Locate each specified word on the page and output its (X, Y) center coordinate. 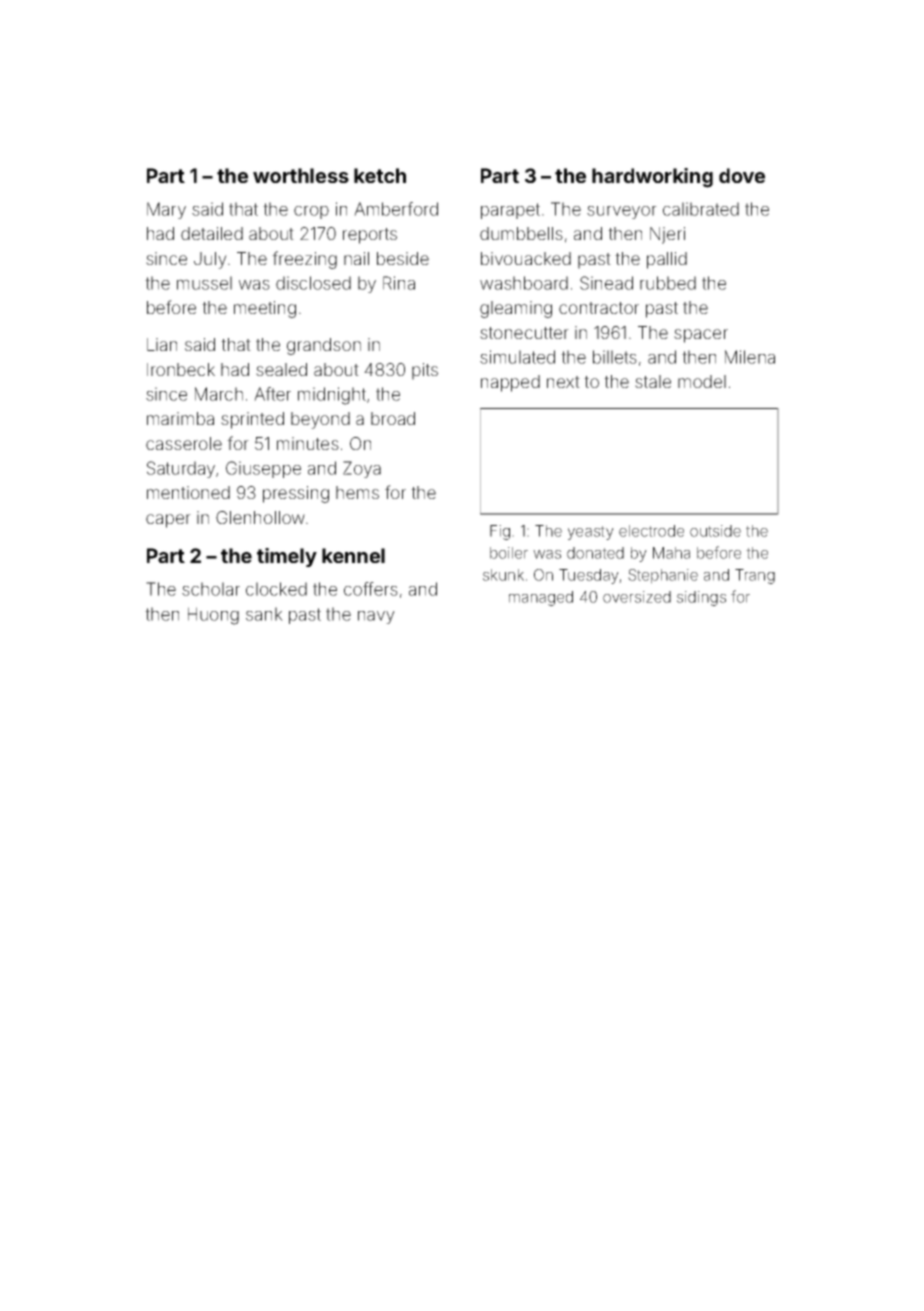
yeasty (591, 533)
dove (742, 175)
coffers (371, 589)
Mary (166, 210)
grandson (324, 346)
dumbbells (521, 233)
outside (715, 531)
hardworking (652, 178)
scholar (211, 589)
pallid (667, 260)
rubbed (668, 283)
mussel (204, 283)
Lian (162, 344)
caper (168, 521)
